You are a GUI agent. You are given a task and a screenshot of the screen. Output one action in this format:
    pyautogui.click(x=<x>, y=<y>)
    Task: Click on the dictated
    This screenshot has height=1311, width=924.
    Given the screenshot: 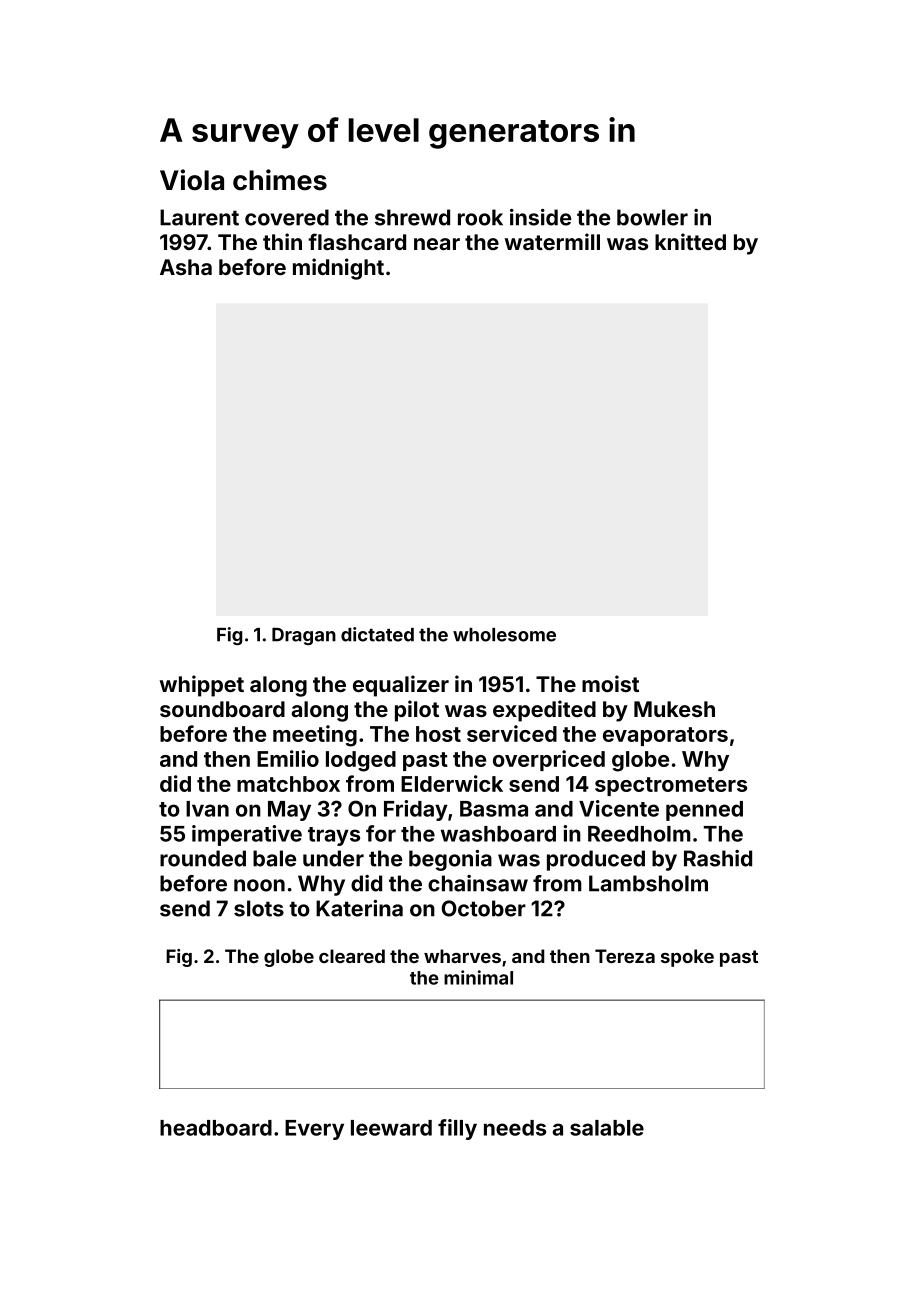 What is the action you would take?
    pyautogui.click(x=377, y=634)
